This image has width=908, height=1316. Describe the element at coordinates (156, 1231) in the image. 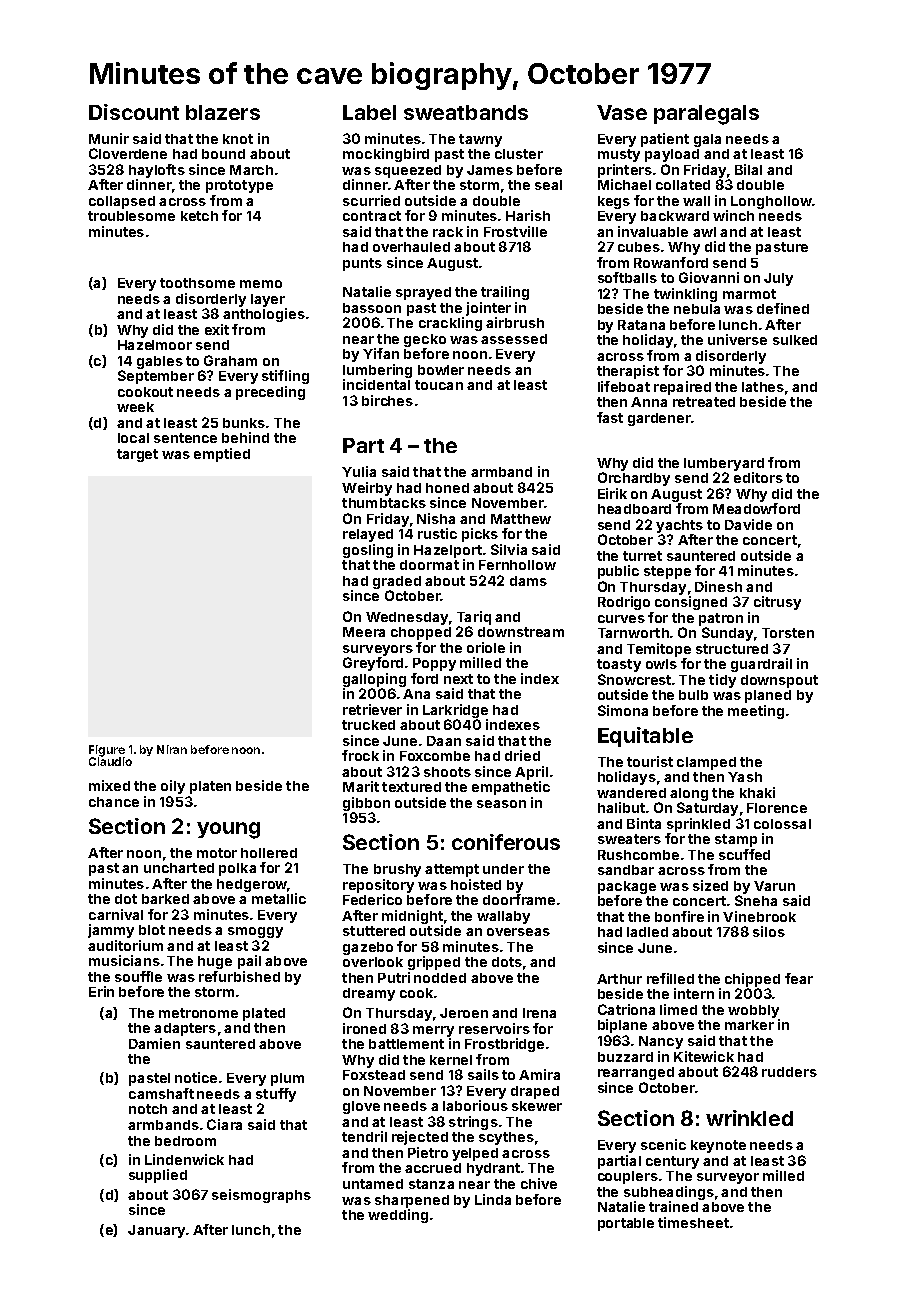

I see `January` at that location.
